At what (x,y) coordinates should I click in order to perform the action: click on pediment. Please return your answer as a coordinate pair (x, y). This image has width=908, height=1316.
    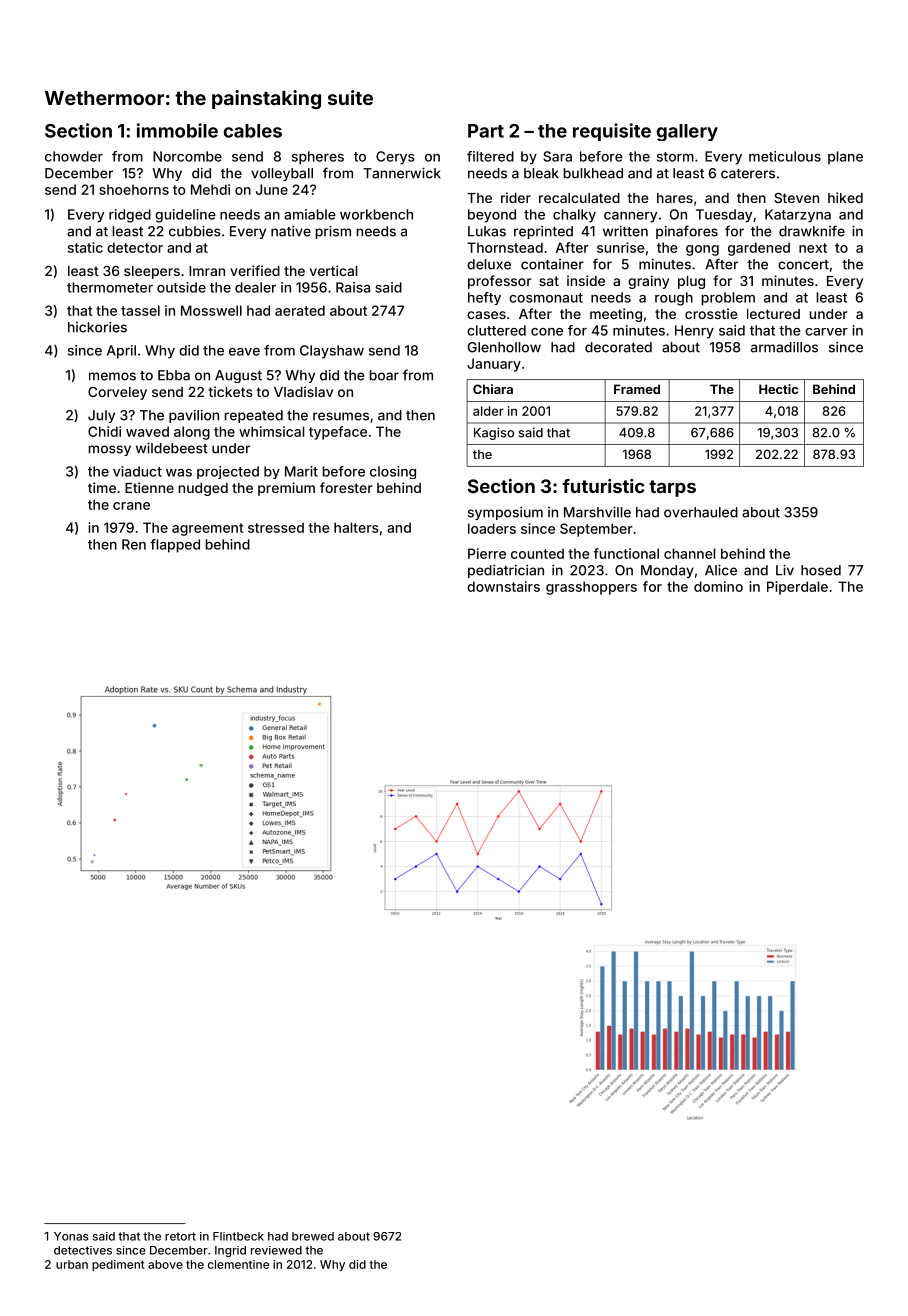
    Looking at the image, I should click on (118, 1265).
